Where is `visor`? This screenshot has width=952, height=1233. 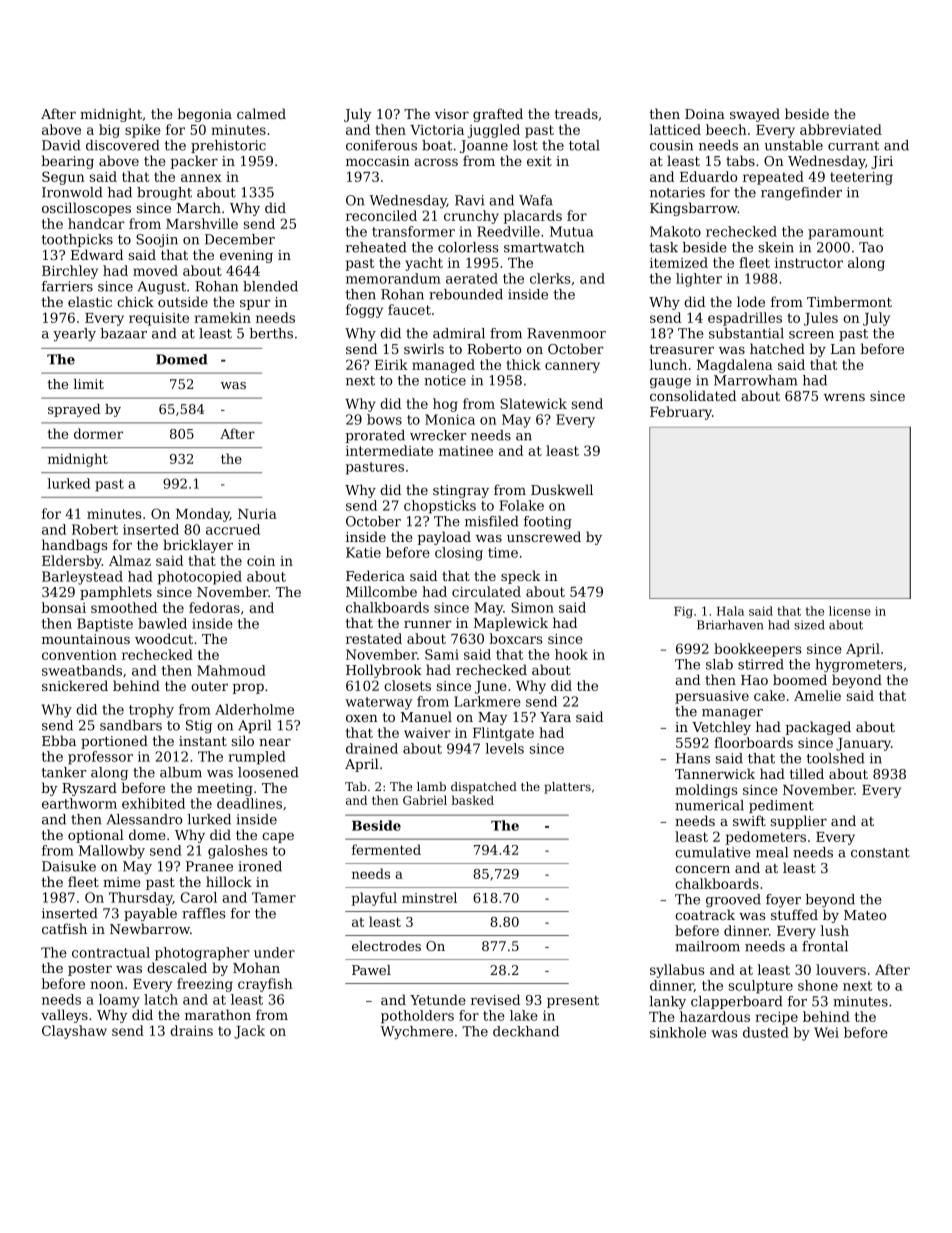
visor is located at coordinates (452, 114).
